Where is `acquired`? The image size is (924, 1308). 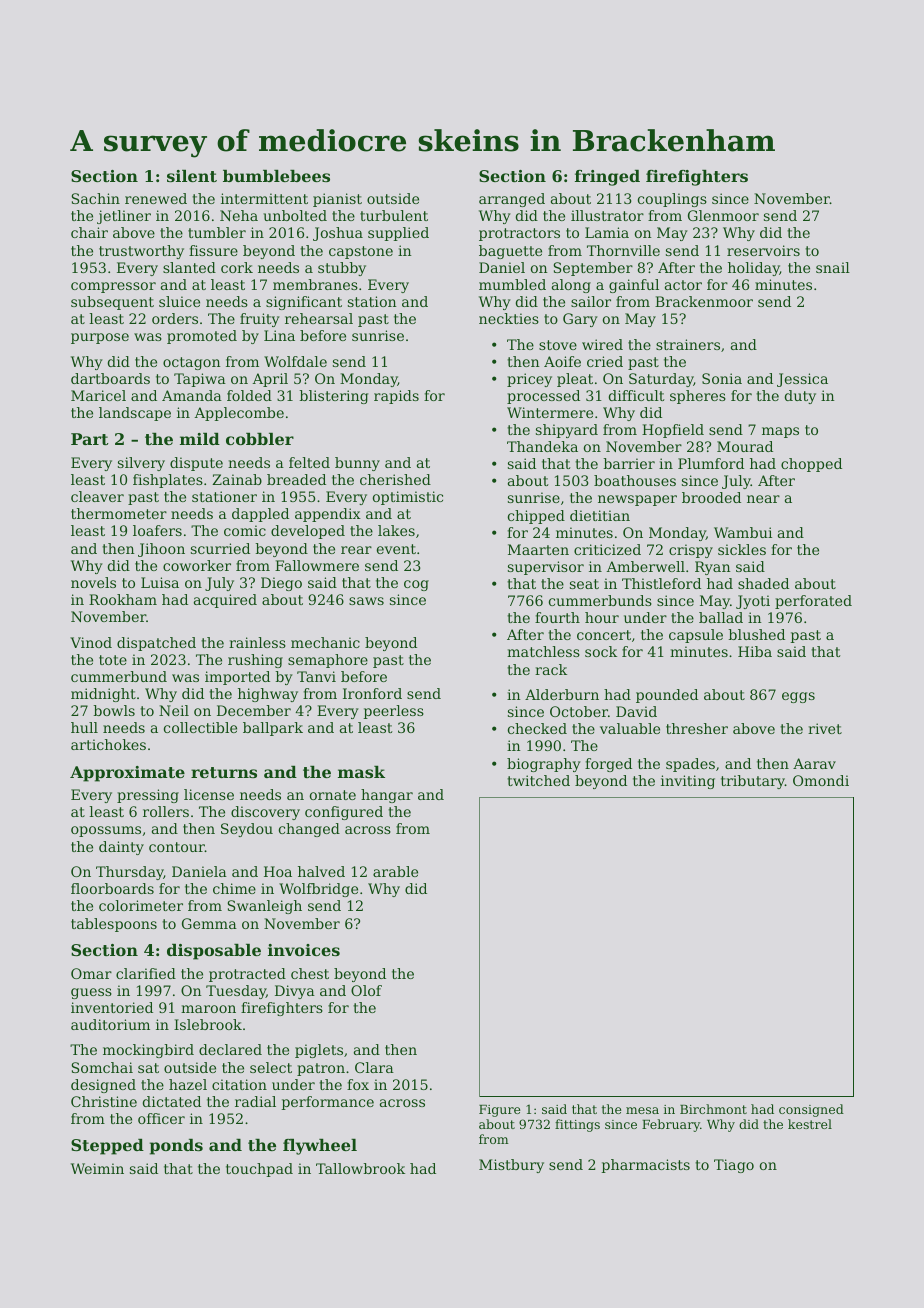
acquired is located at coordinates (225, 601).
